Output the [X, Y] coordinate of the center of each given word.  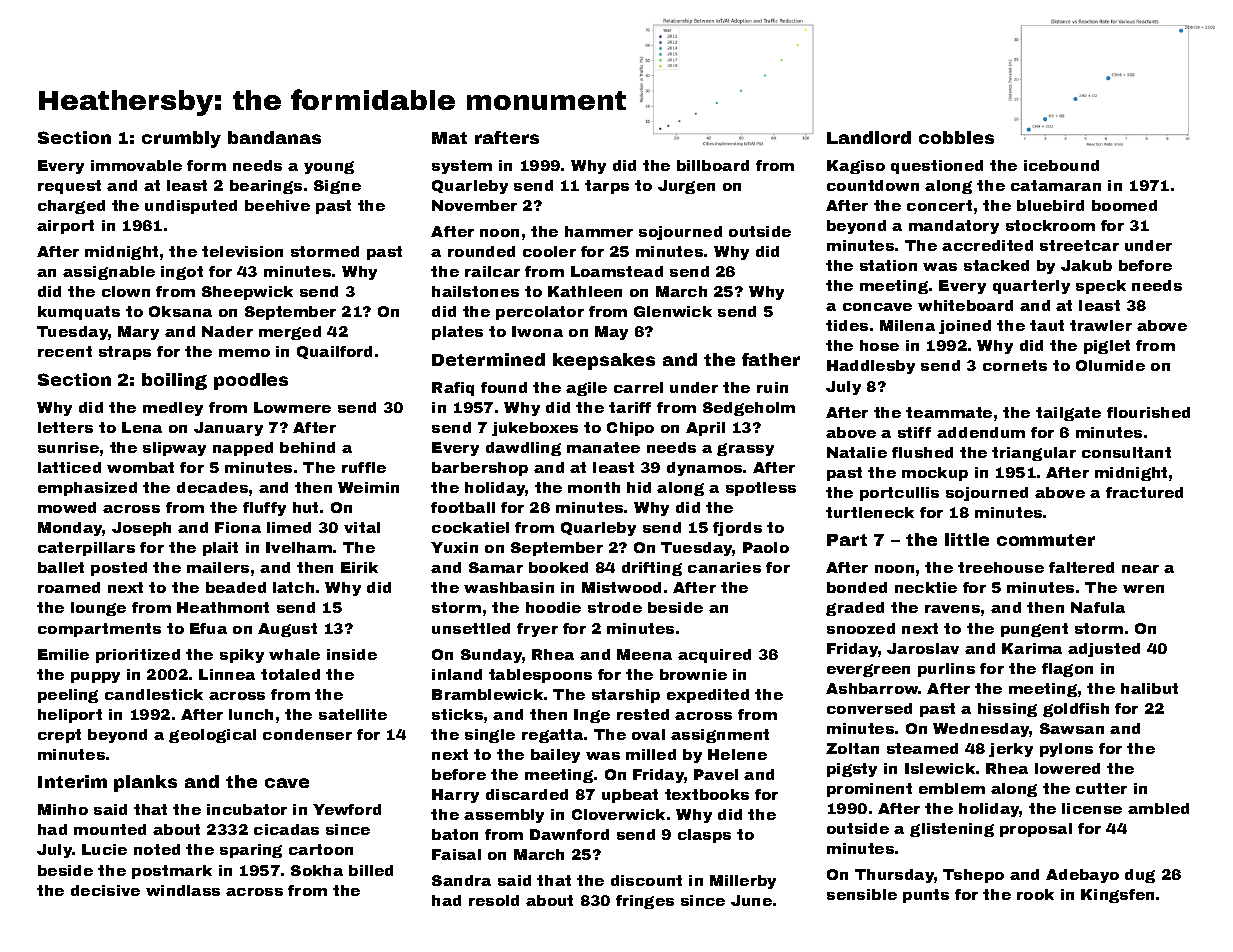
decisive [105, 890]
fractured [1144, 492]
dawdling [523, 449]
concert [939, 205]
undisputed [191, 207]
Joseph [141, 529]
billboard [713, 165]
